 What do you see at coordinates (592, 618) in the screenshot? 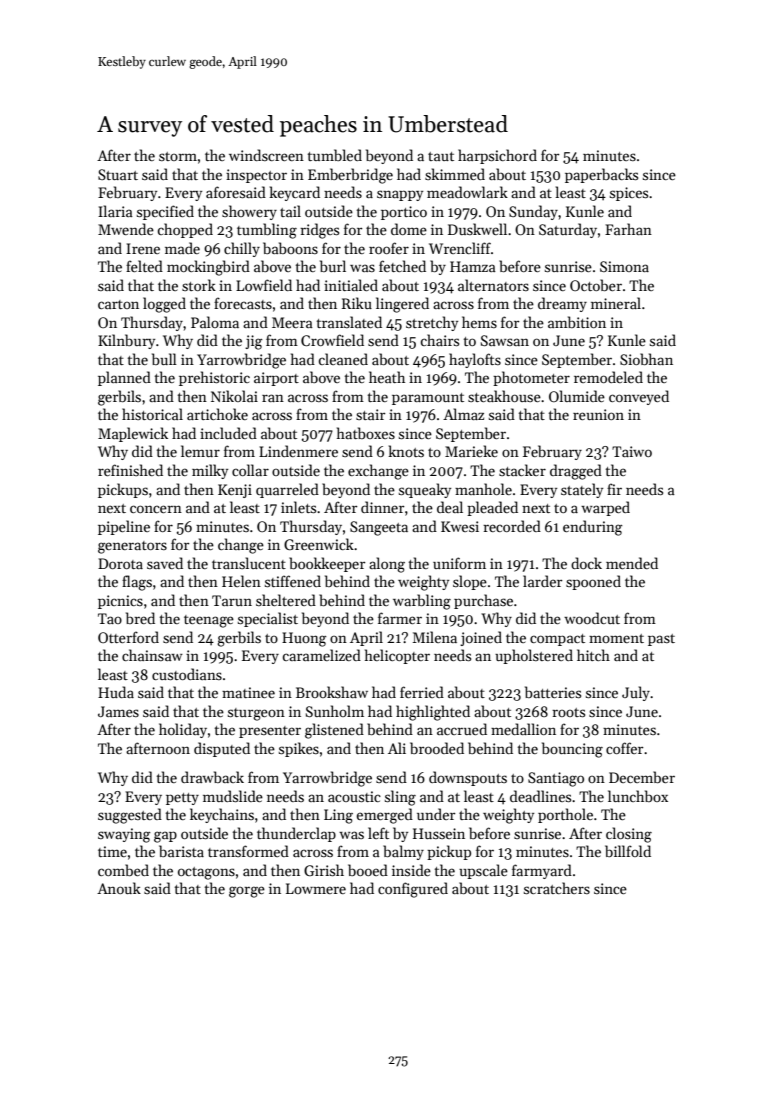
I see `woodcut` at bounding box center [592, 618].
